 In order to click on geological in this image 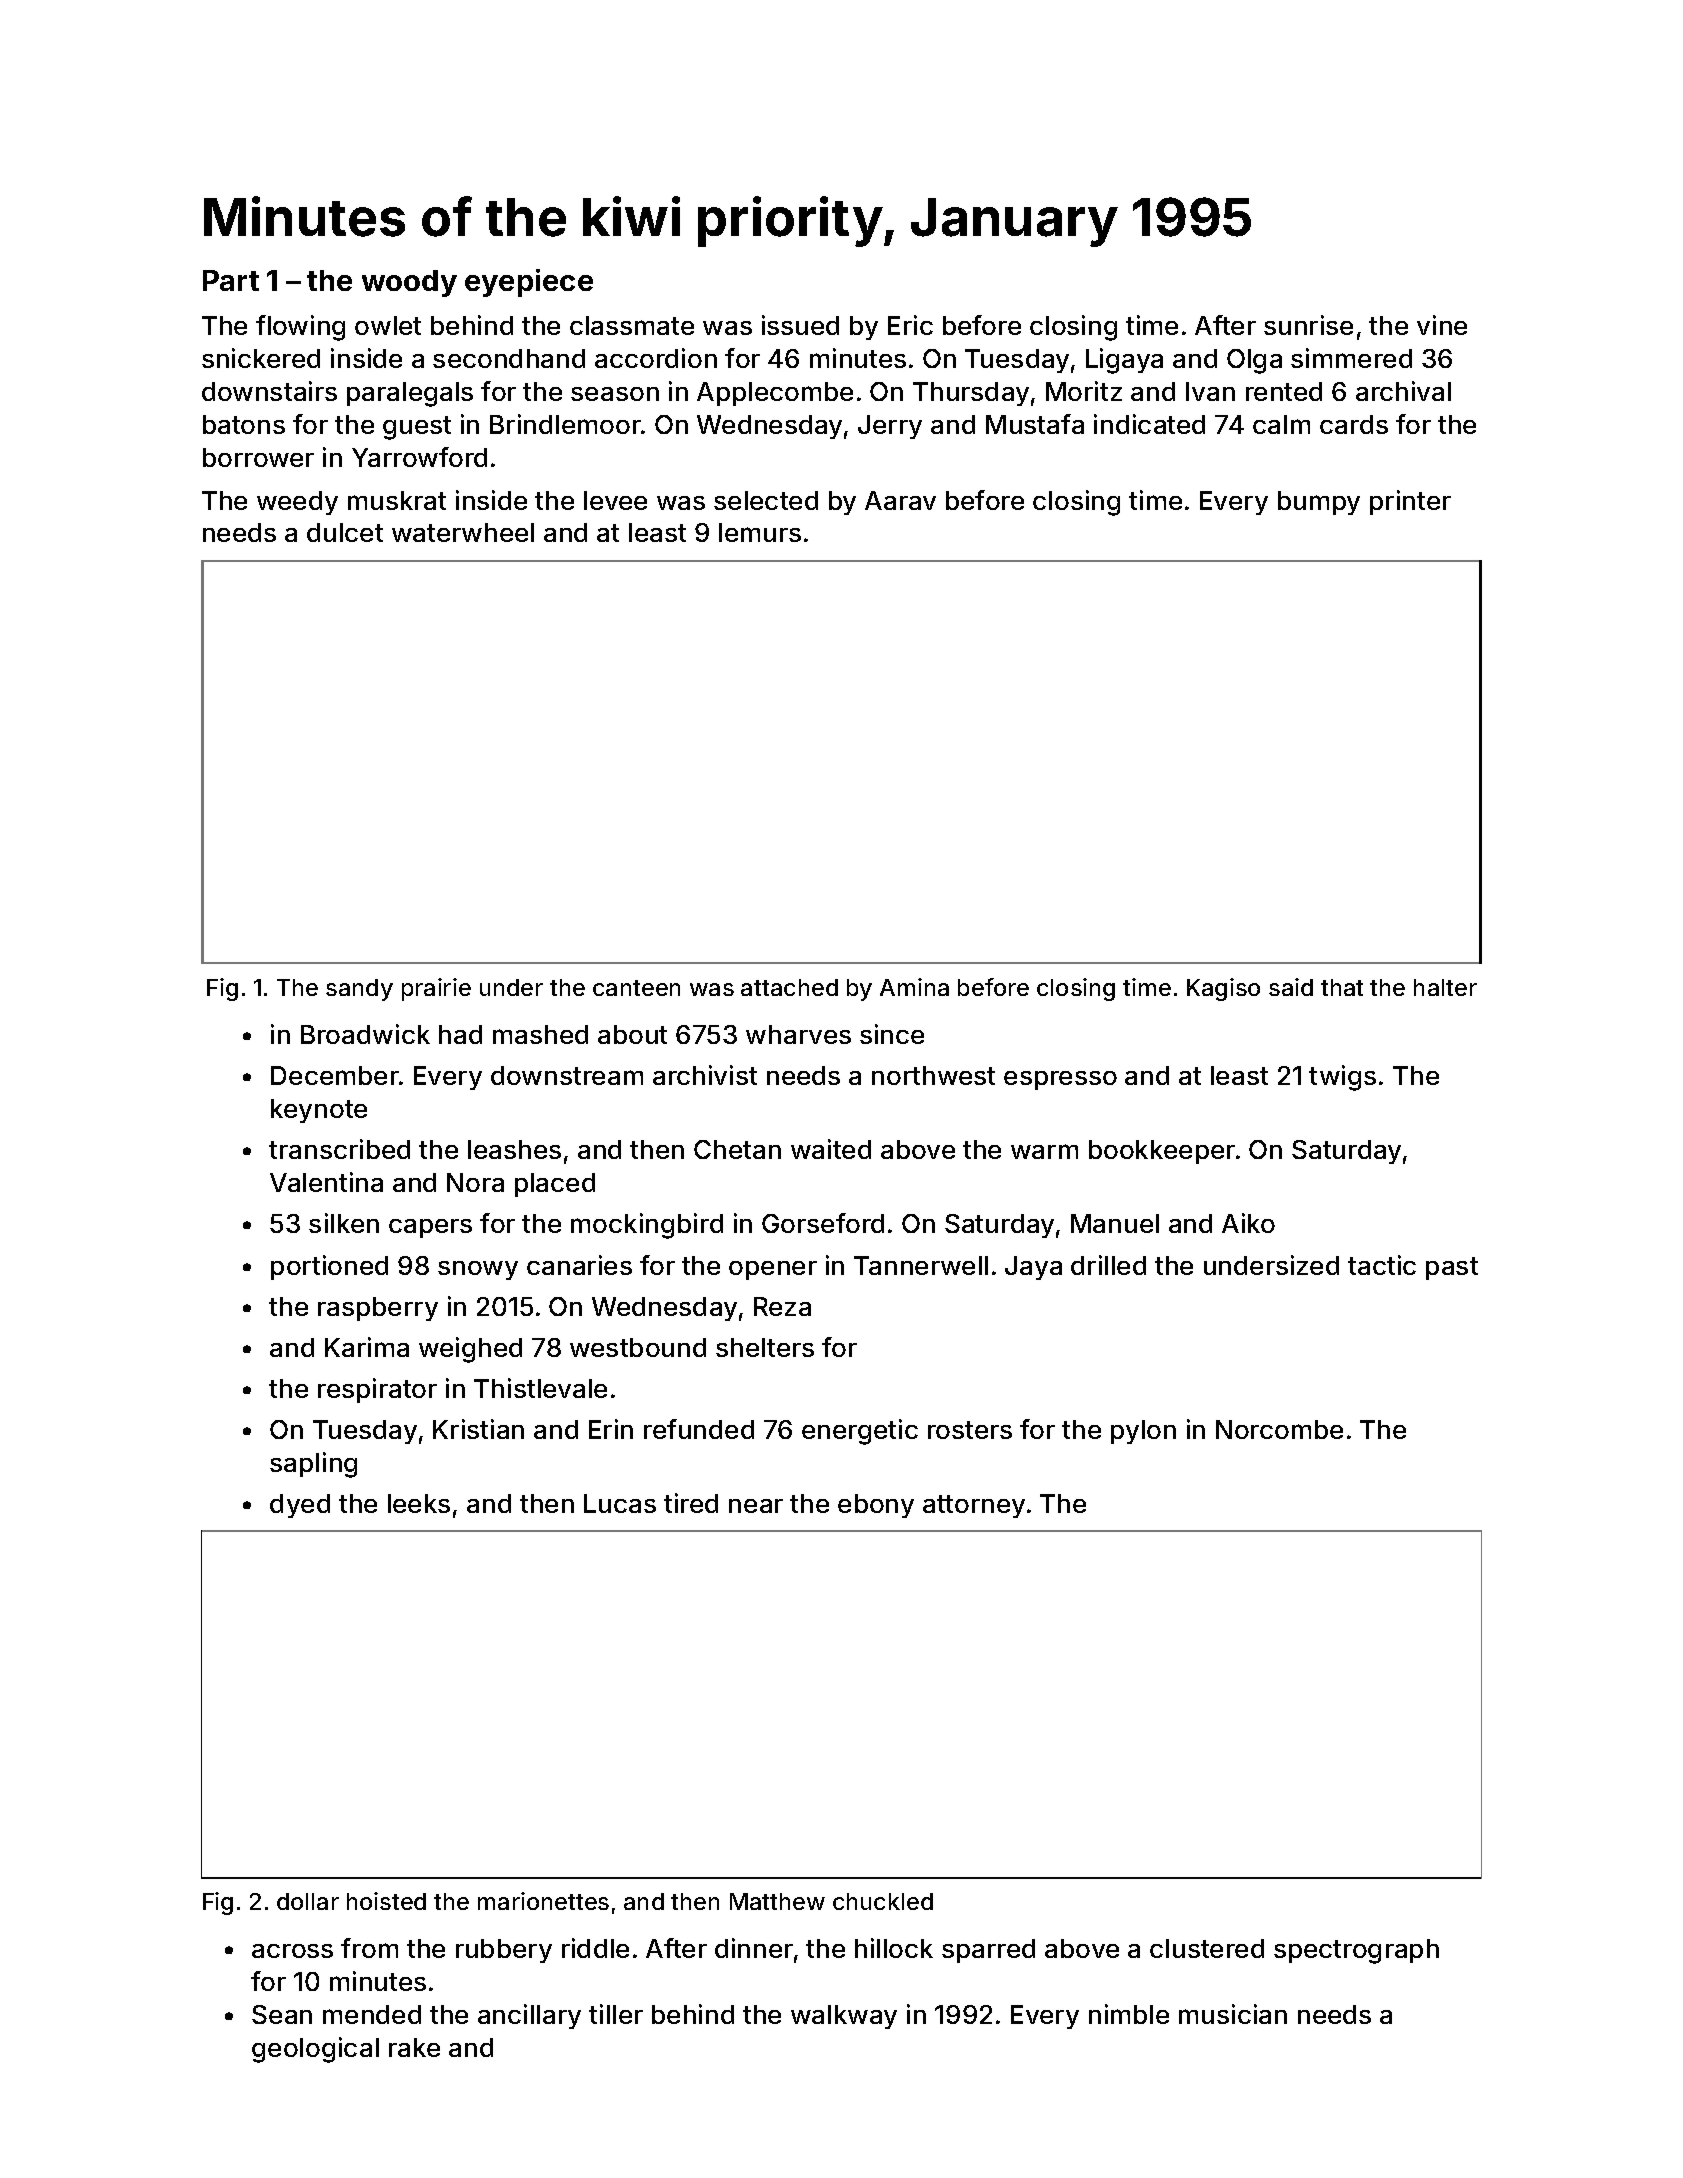, I will do `click(315, 2050)`.
